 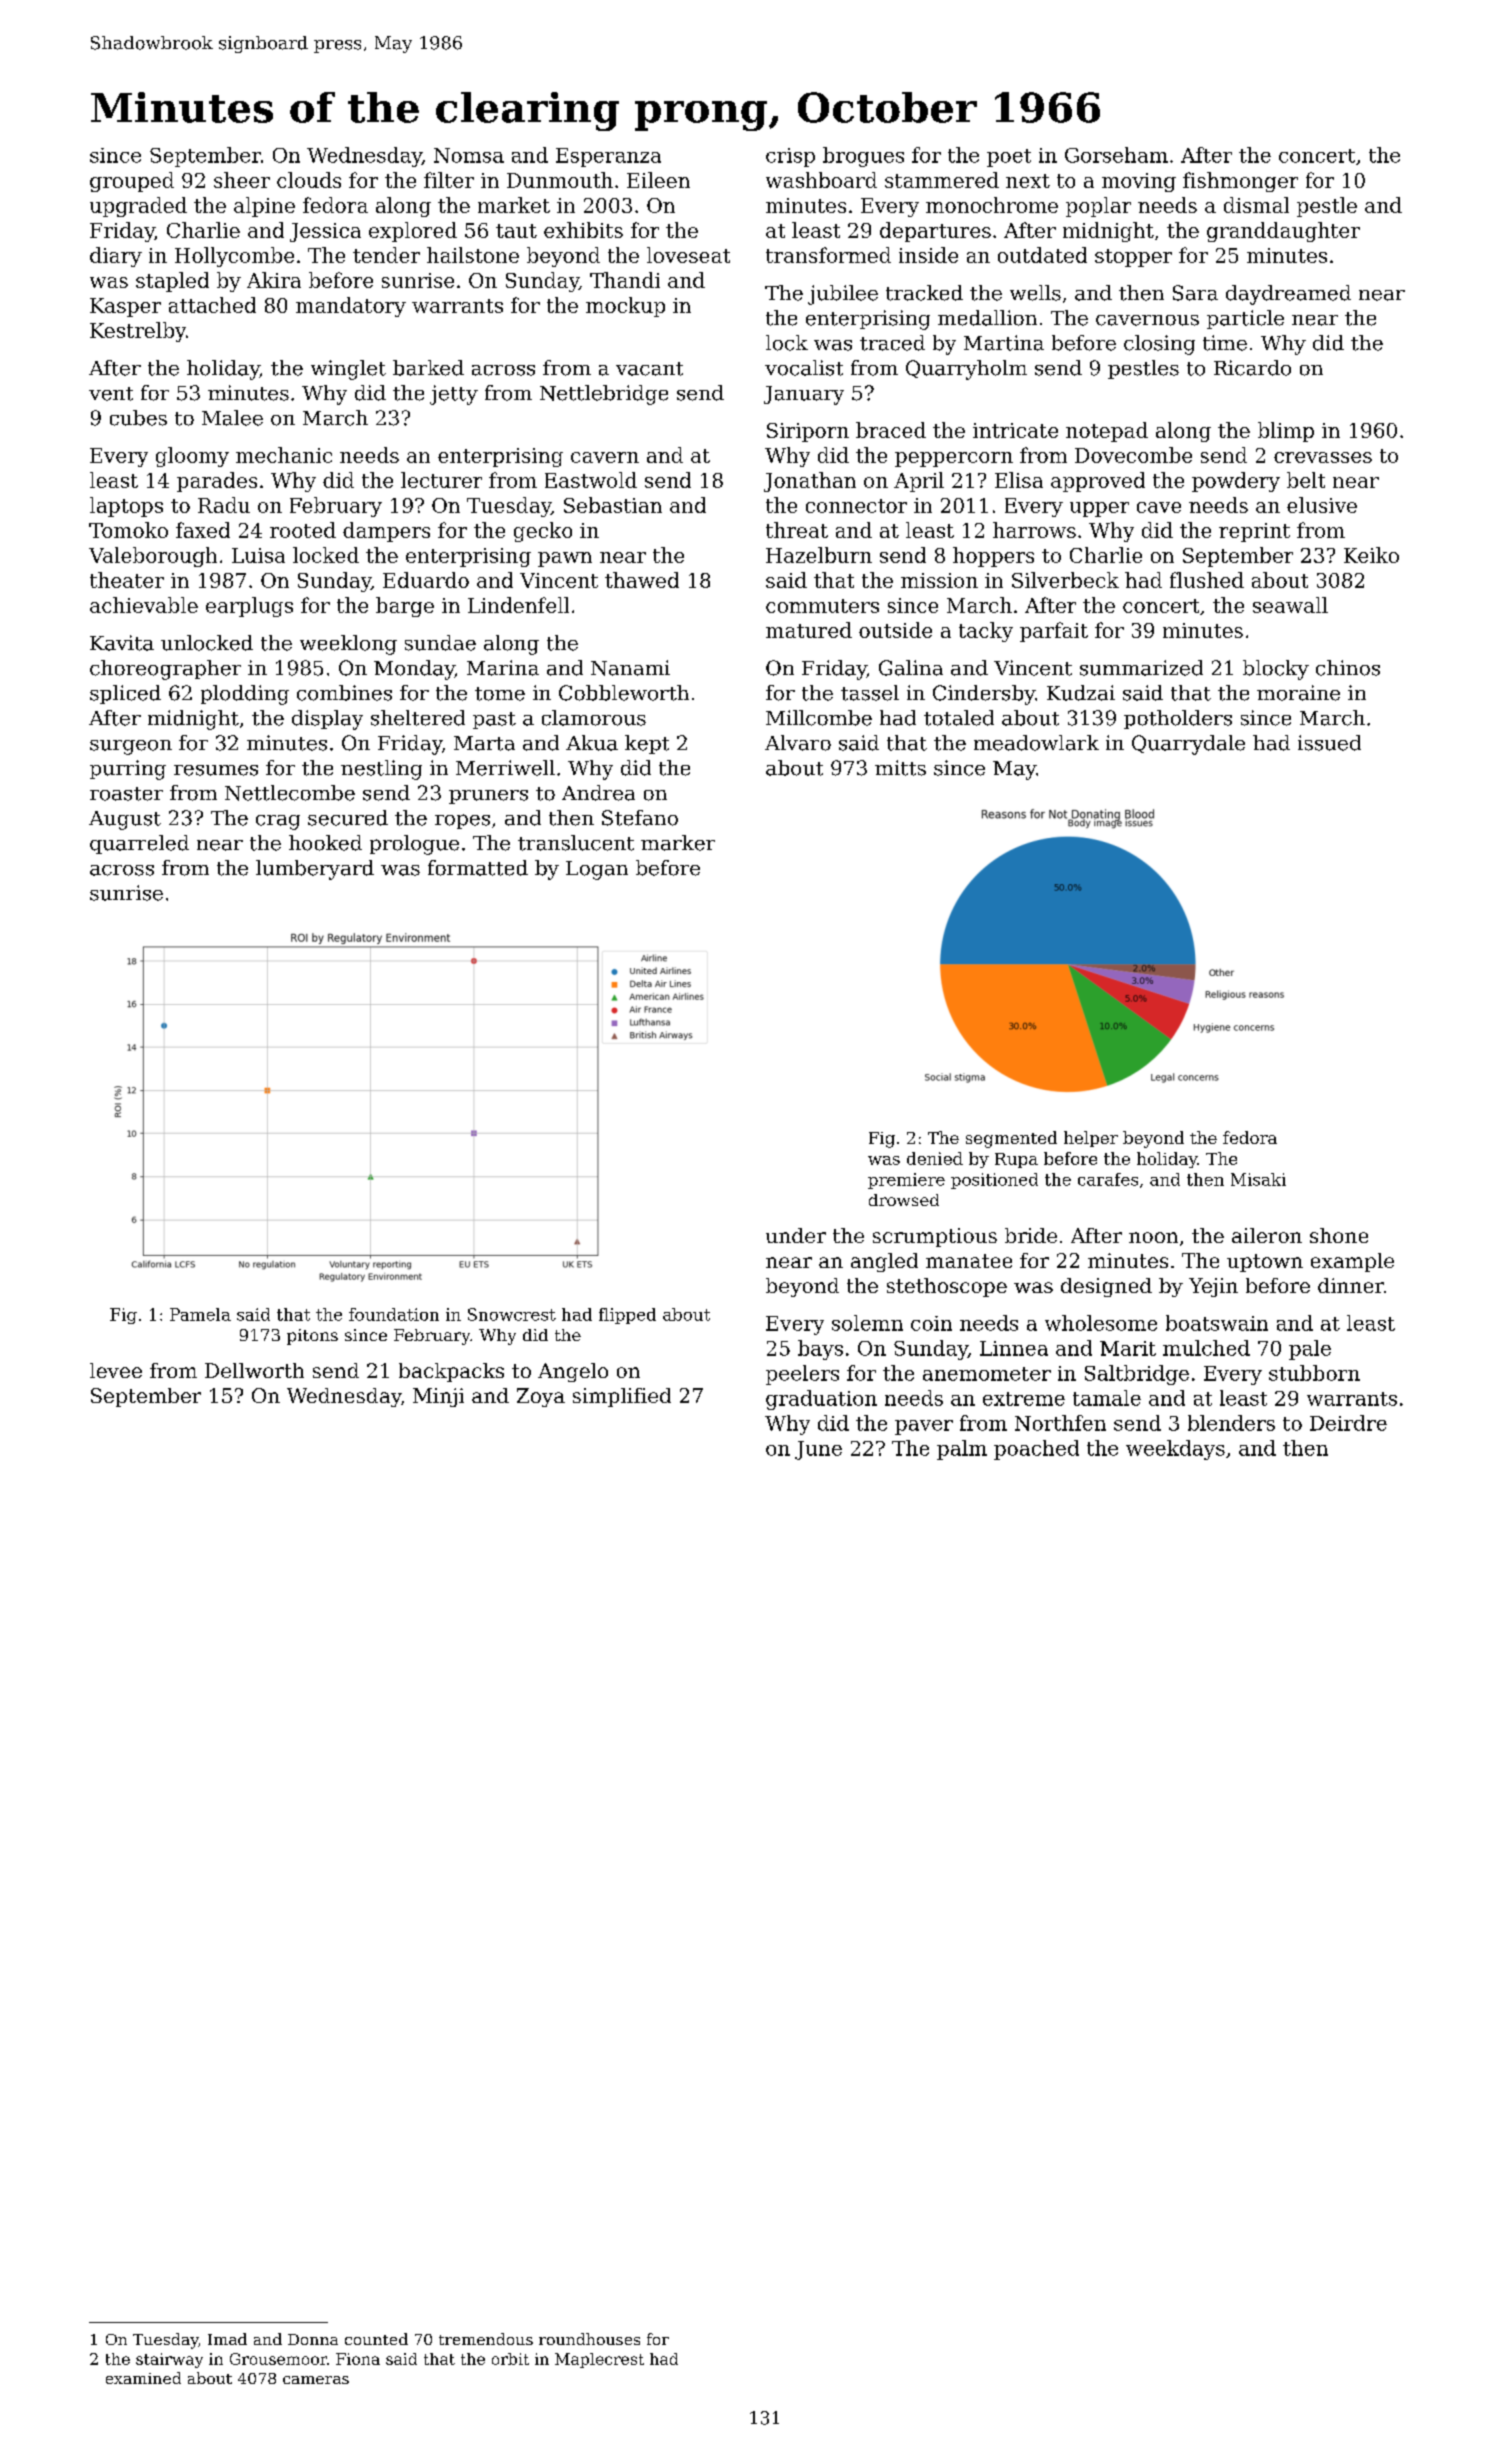 What do you see at coordinates (227, 2339) in the image?
I see `Imad` at bounding box center [227, 2339].
